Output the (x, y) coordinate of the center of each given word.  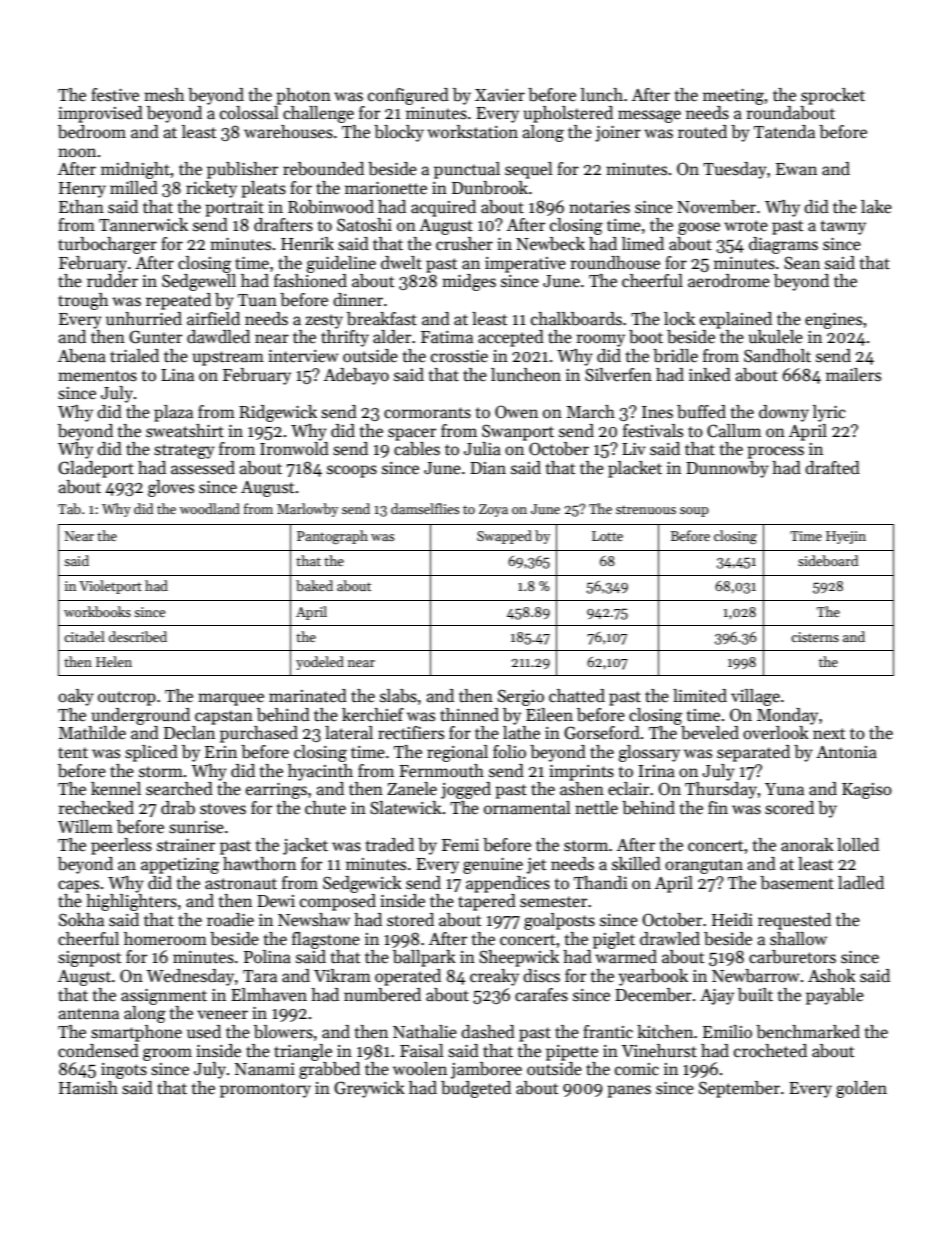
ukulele (775, 336)
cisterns (815, 637)
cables (417, 449)
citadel (84, 636)
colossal (249, 113)
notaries (599, 207)
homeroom (165, 939)
